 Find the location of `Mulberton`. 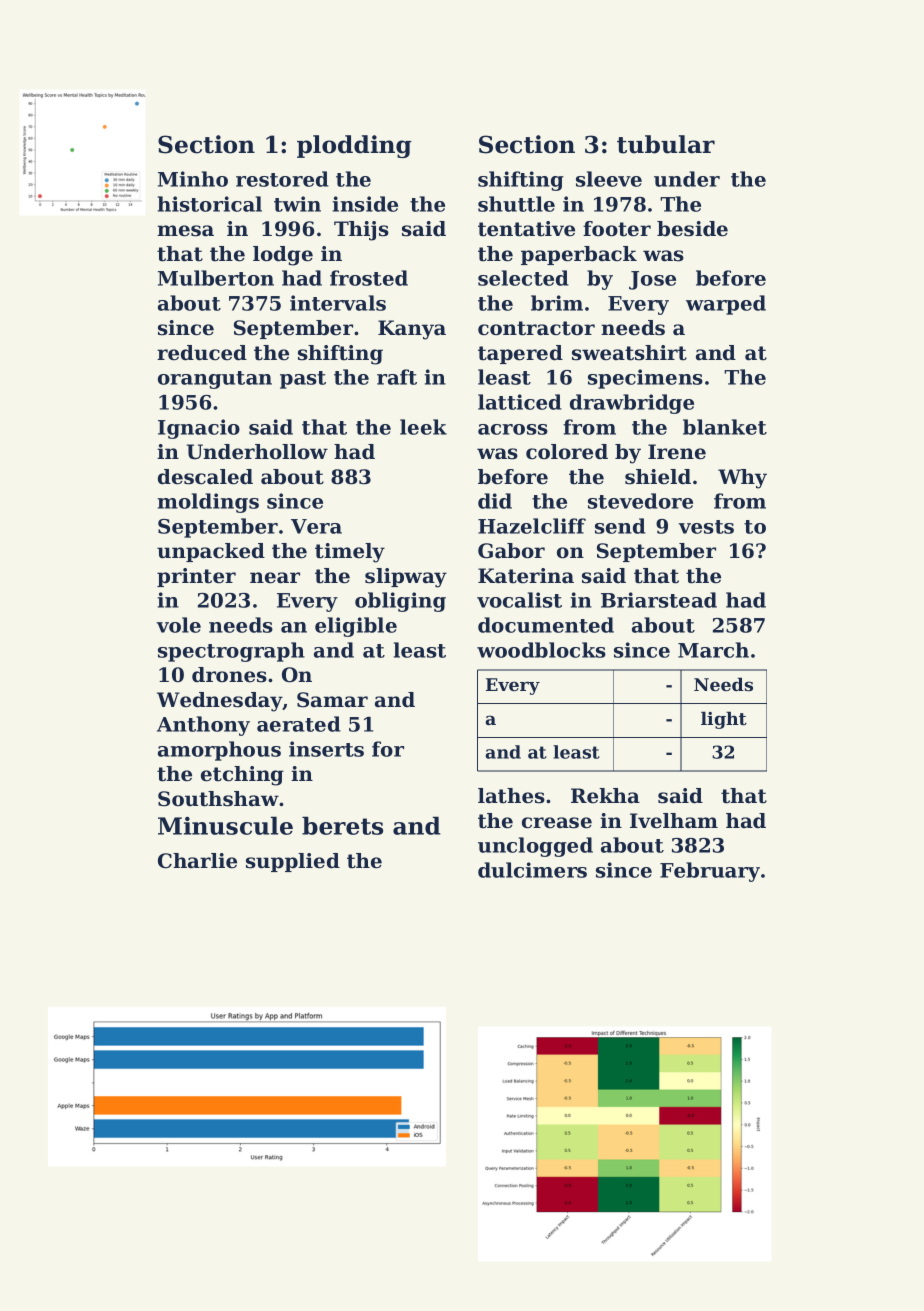

Mulberton is located at coordinates (216, 278).
